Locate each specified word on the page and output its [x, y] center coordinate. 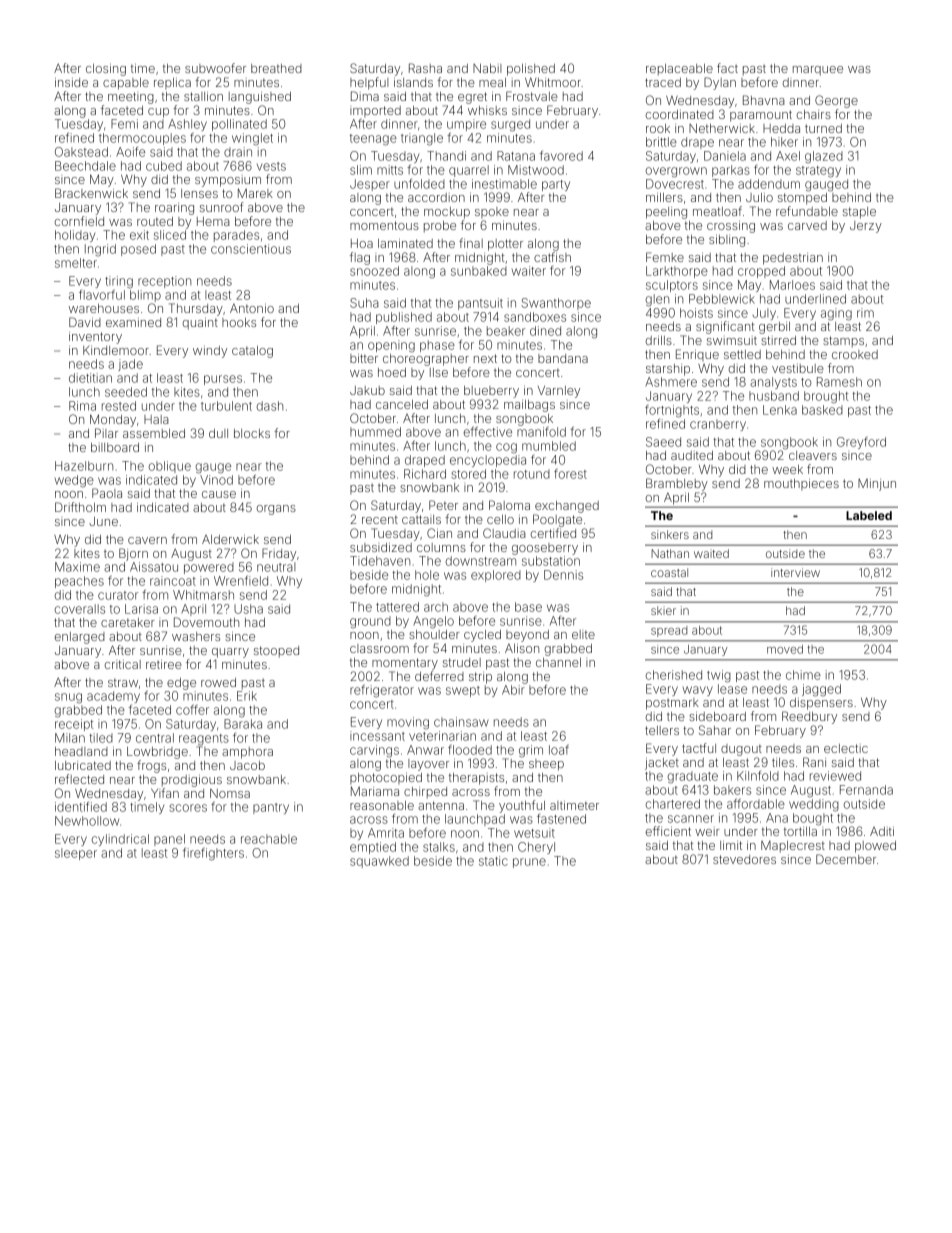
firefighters [213, 854]
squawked [379, 862]
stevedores [744, 859]
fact [727, 68]
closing [106, 70]
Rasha [425, 68]
